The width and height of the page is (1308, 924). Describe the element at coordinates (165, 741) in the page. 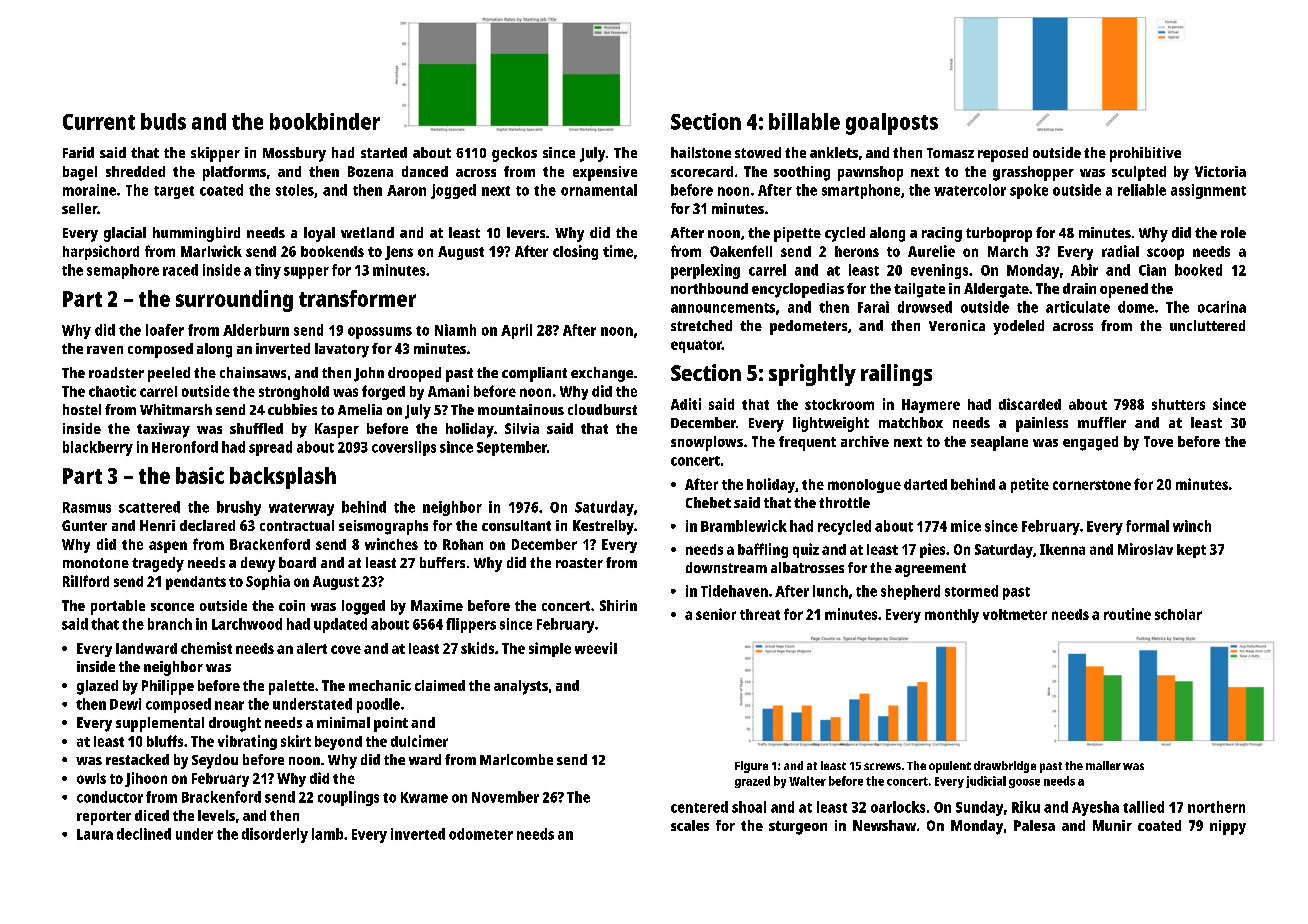

I see `bluffs` at that location.
